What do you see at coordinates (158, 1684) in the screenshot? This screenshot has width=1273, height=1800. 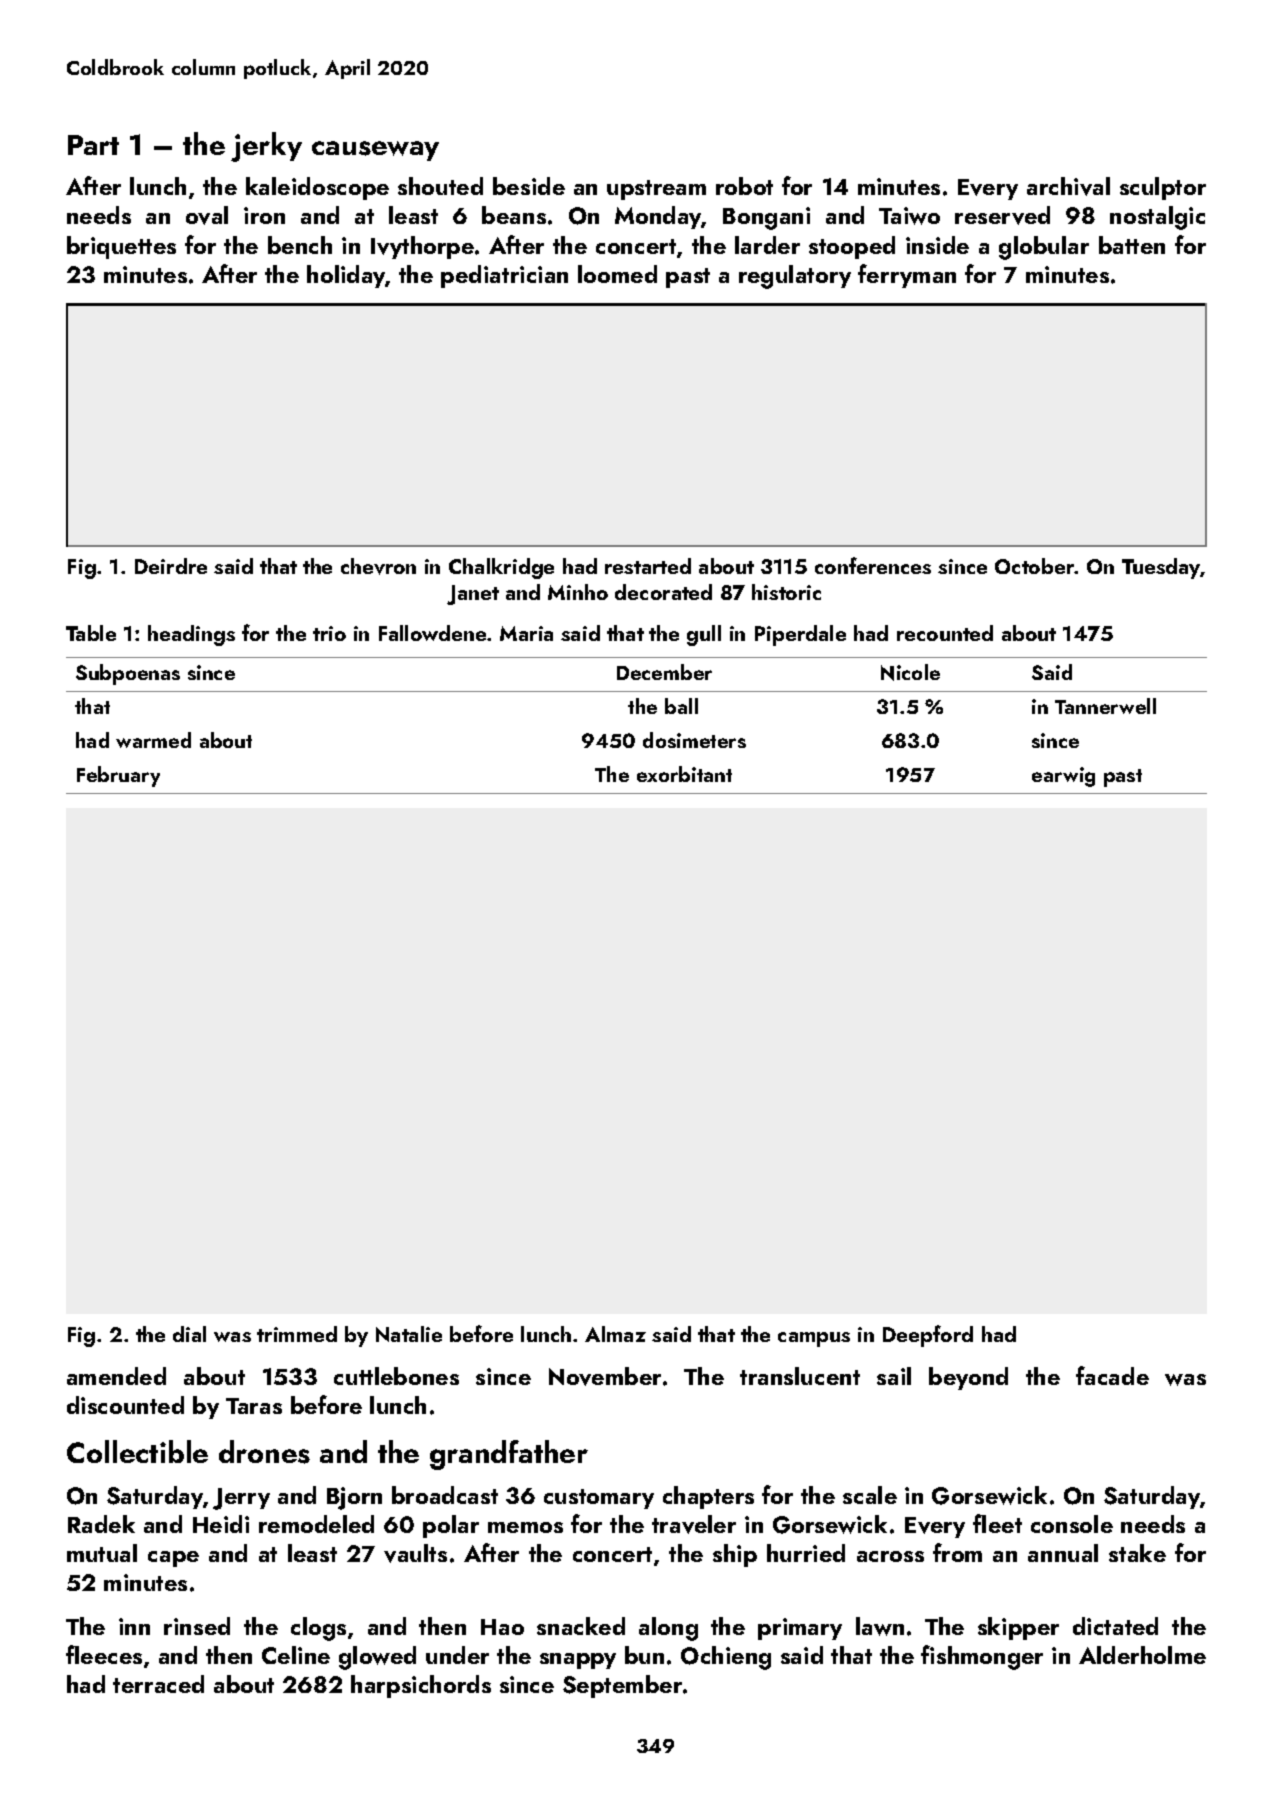 I see `terraced` at bounding box center [158, 1684].
